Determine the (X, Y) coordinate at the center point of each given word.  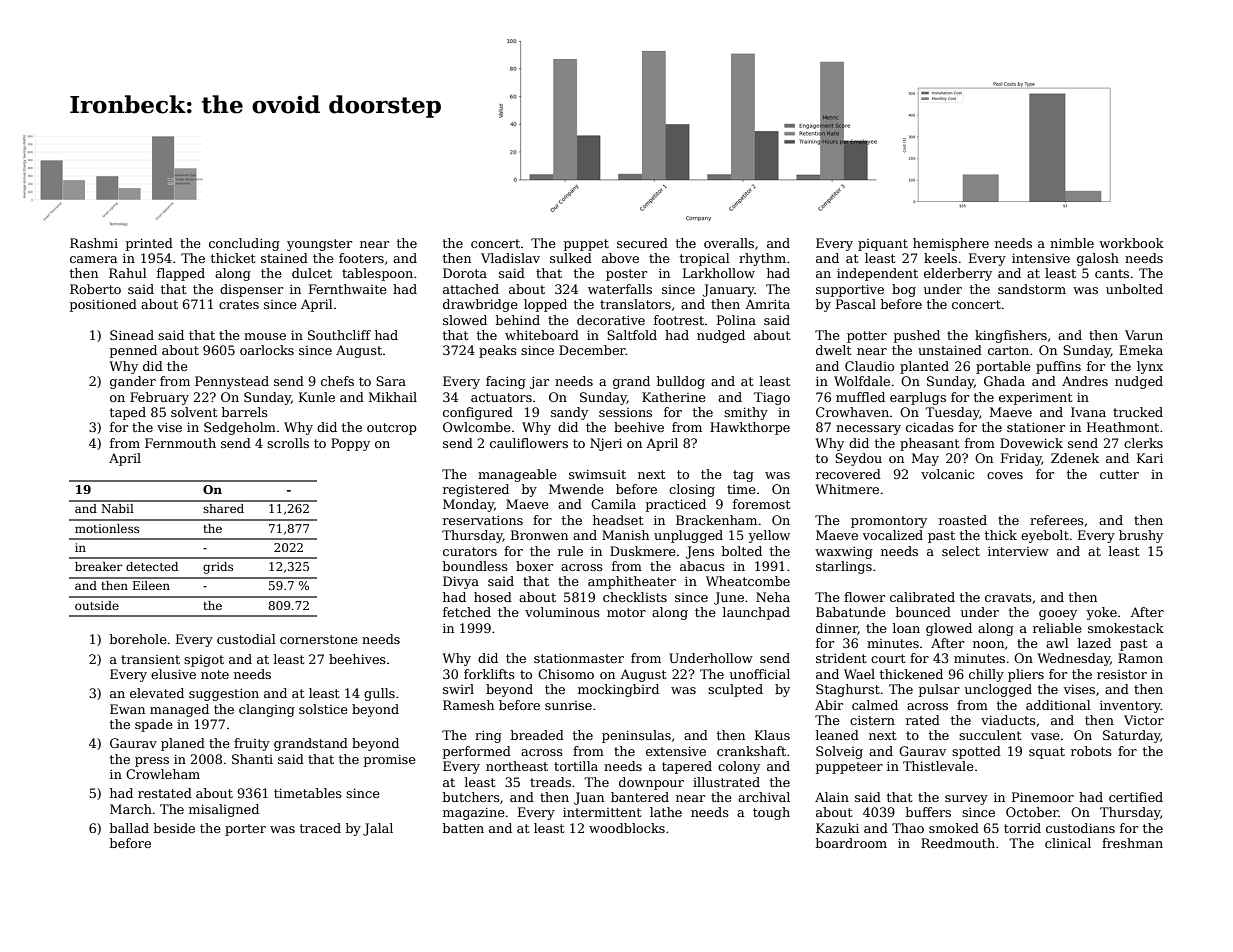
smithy (746, 413)
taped (128, 413)
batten (463, 828)
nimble (1072, 243)
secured (642, 243)
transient (150, 659)
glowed (949, 629)
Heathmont (1123, 427)
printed (149, 244)
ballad (129, 828)
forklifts (489, 674)
